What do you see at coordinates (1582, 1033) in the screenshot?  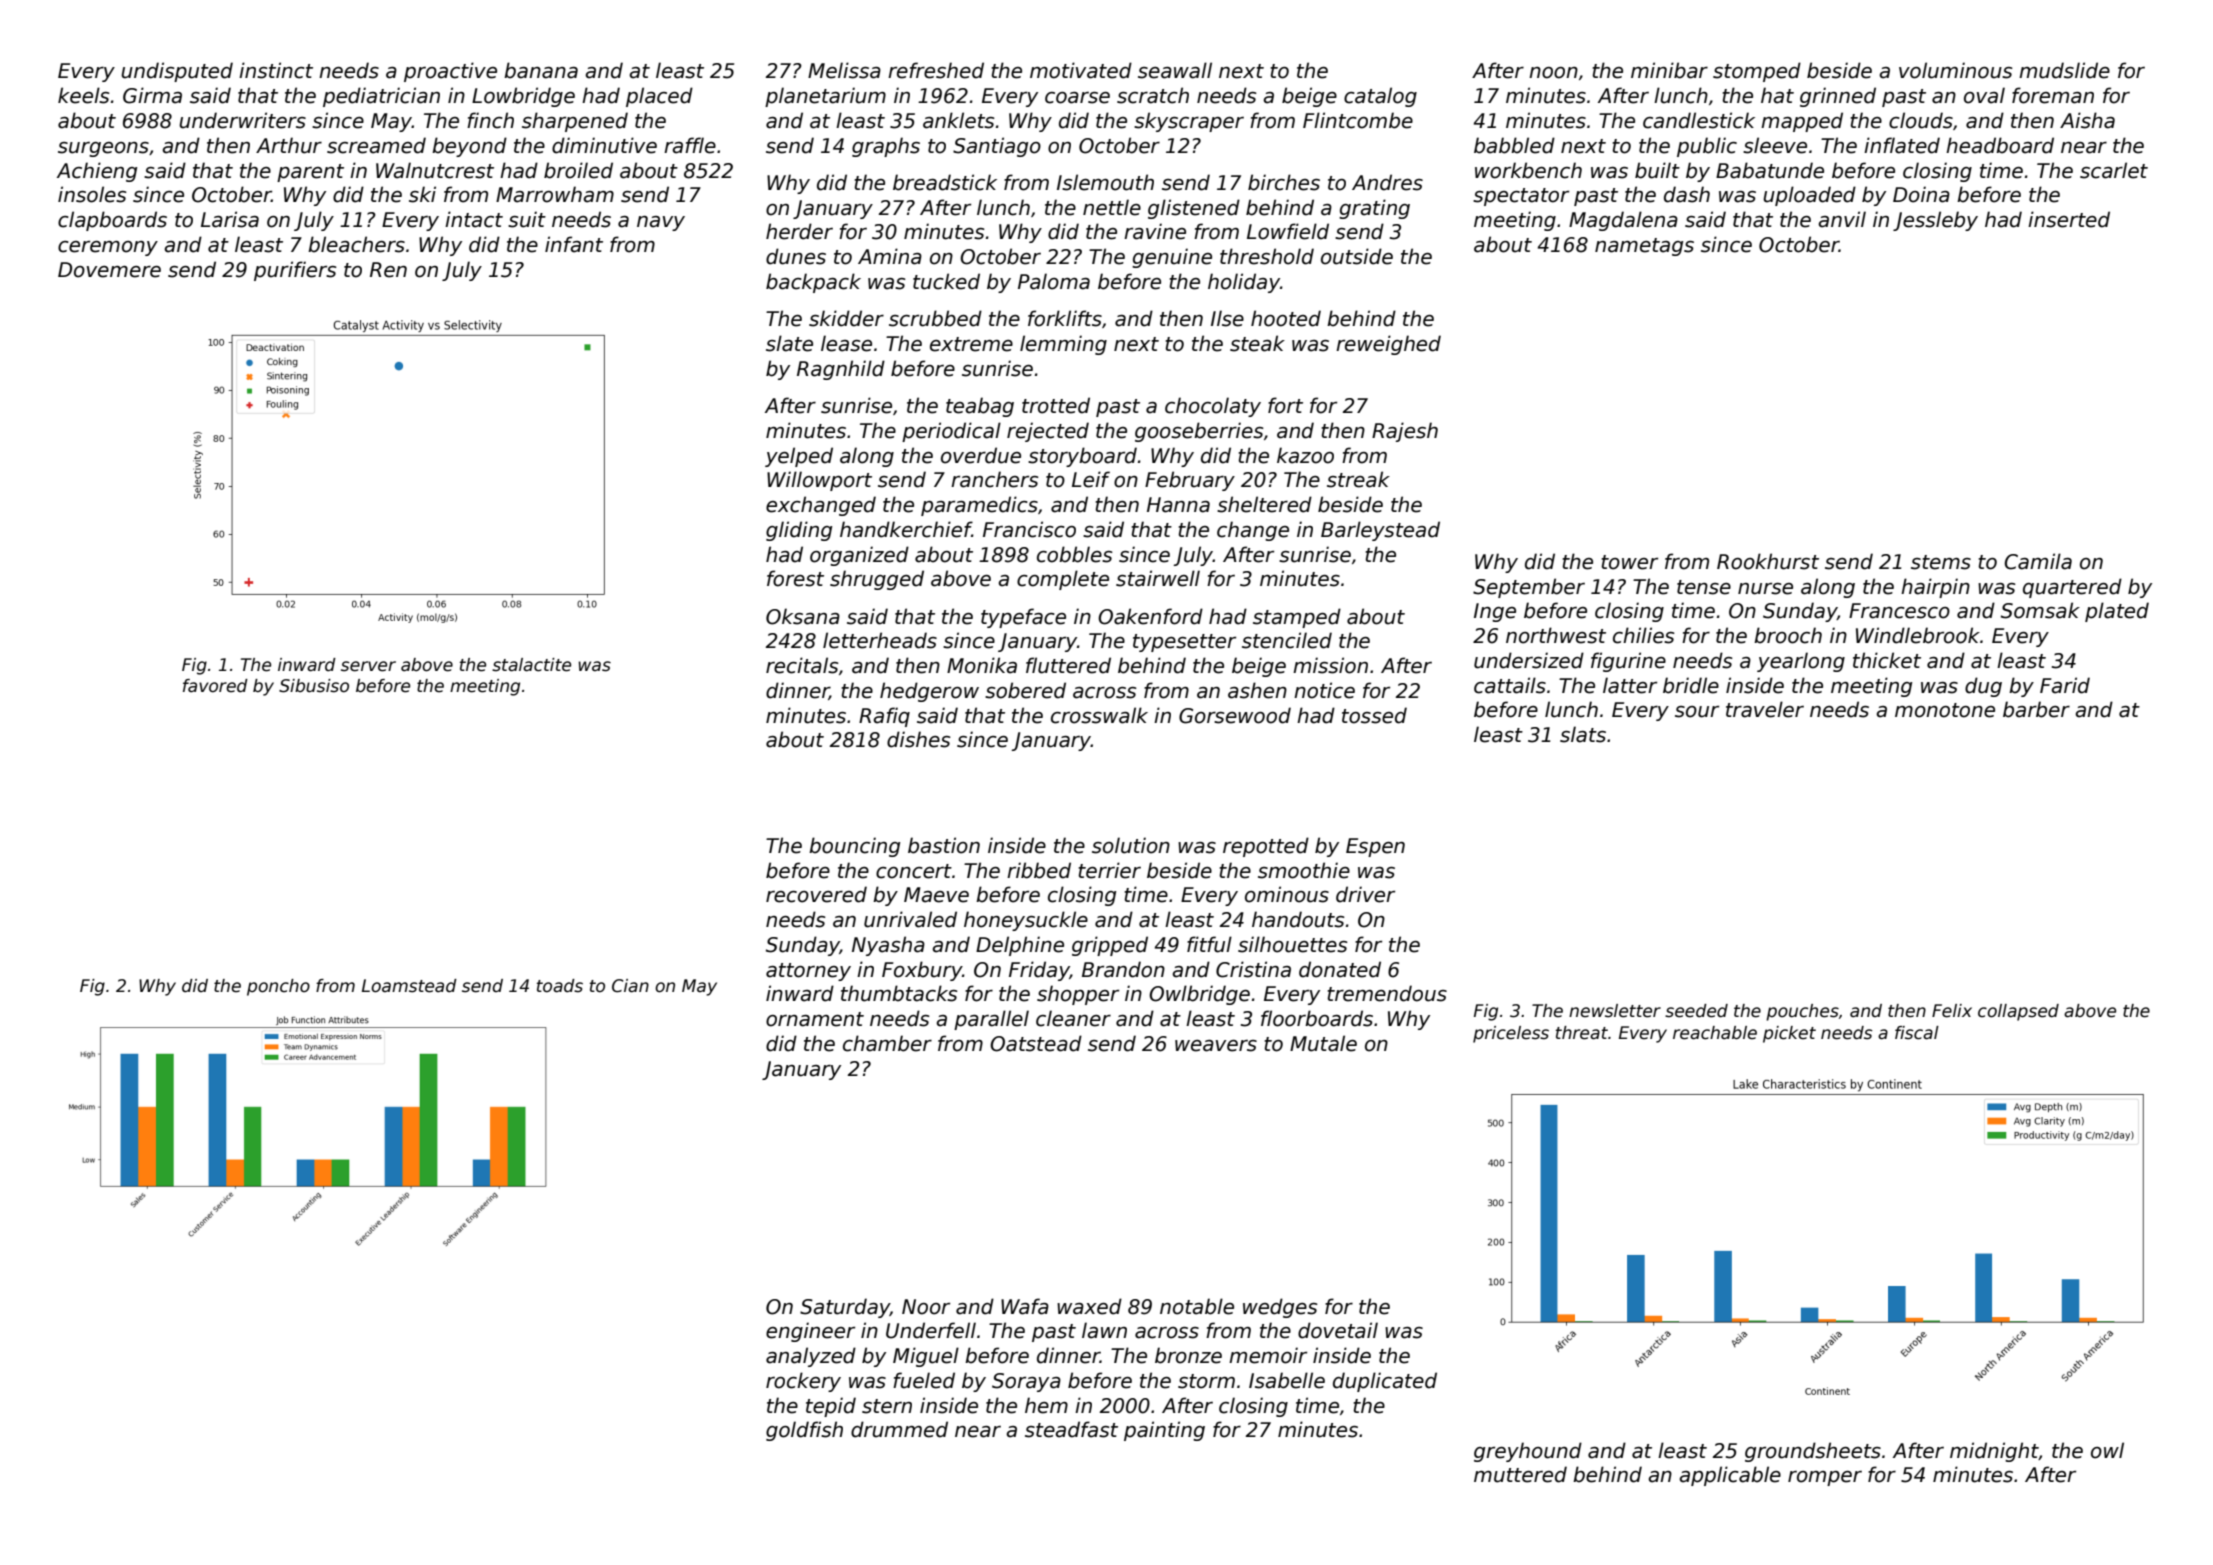 I see `threat` at bounding box center [1582, 1033].
